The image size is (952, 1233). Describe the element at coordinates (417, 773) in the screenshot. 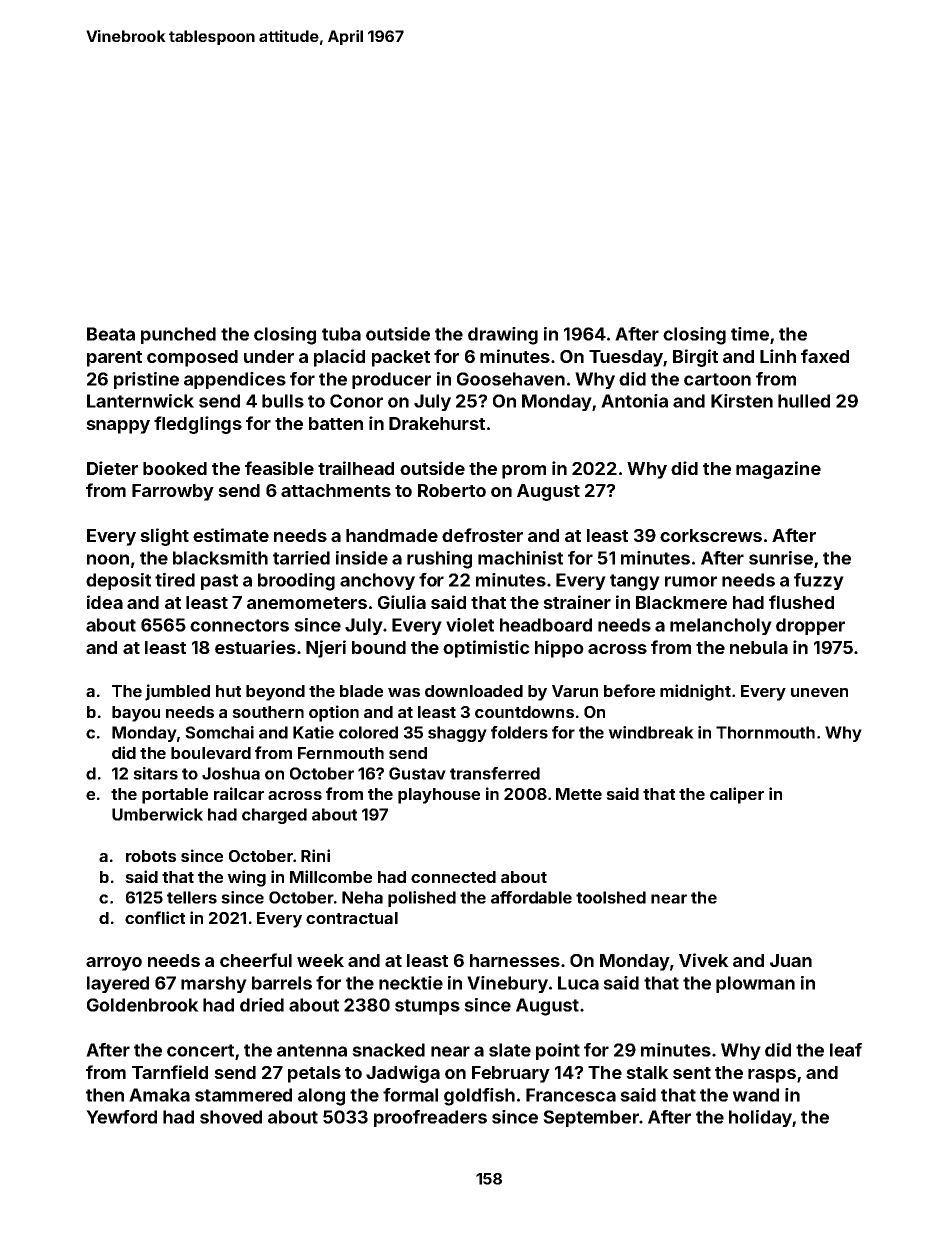

I see `Gustav` at that location.
